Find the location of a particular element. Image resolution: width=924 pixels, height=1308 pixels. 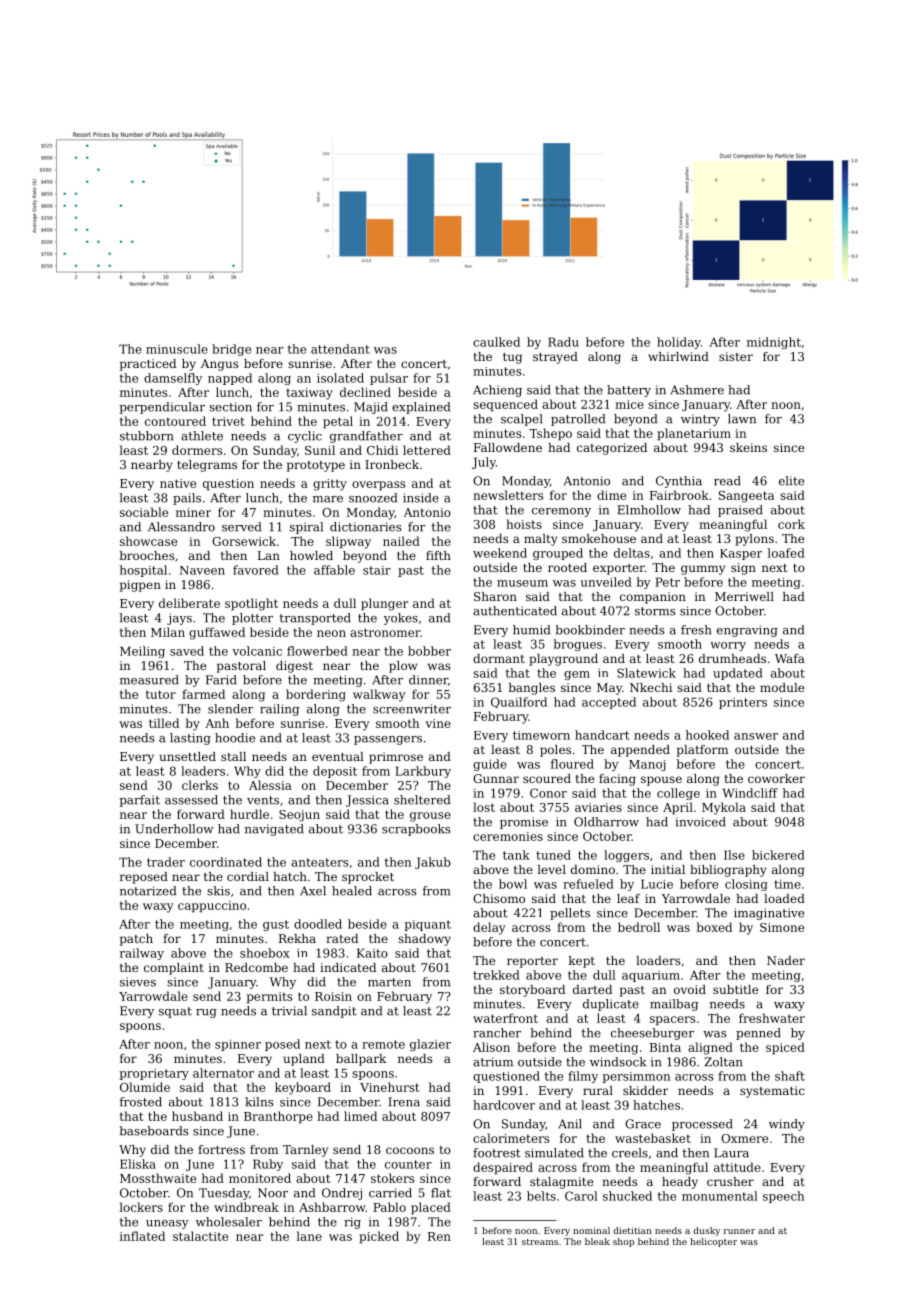

fifth is located at coordinates (438, 555).
